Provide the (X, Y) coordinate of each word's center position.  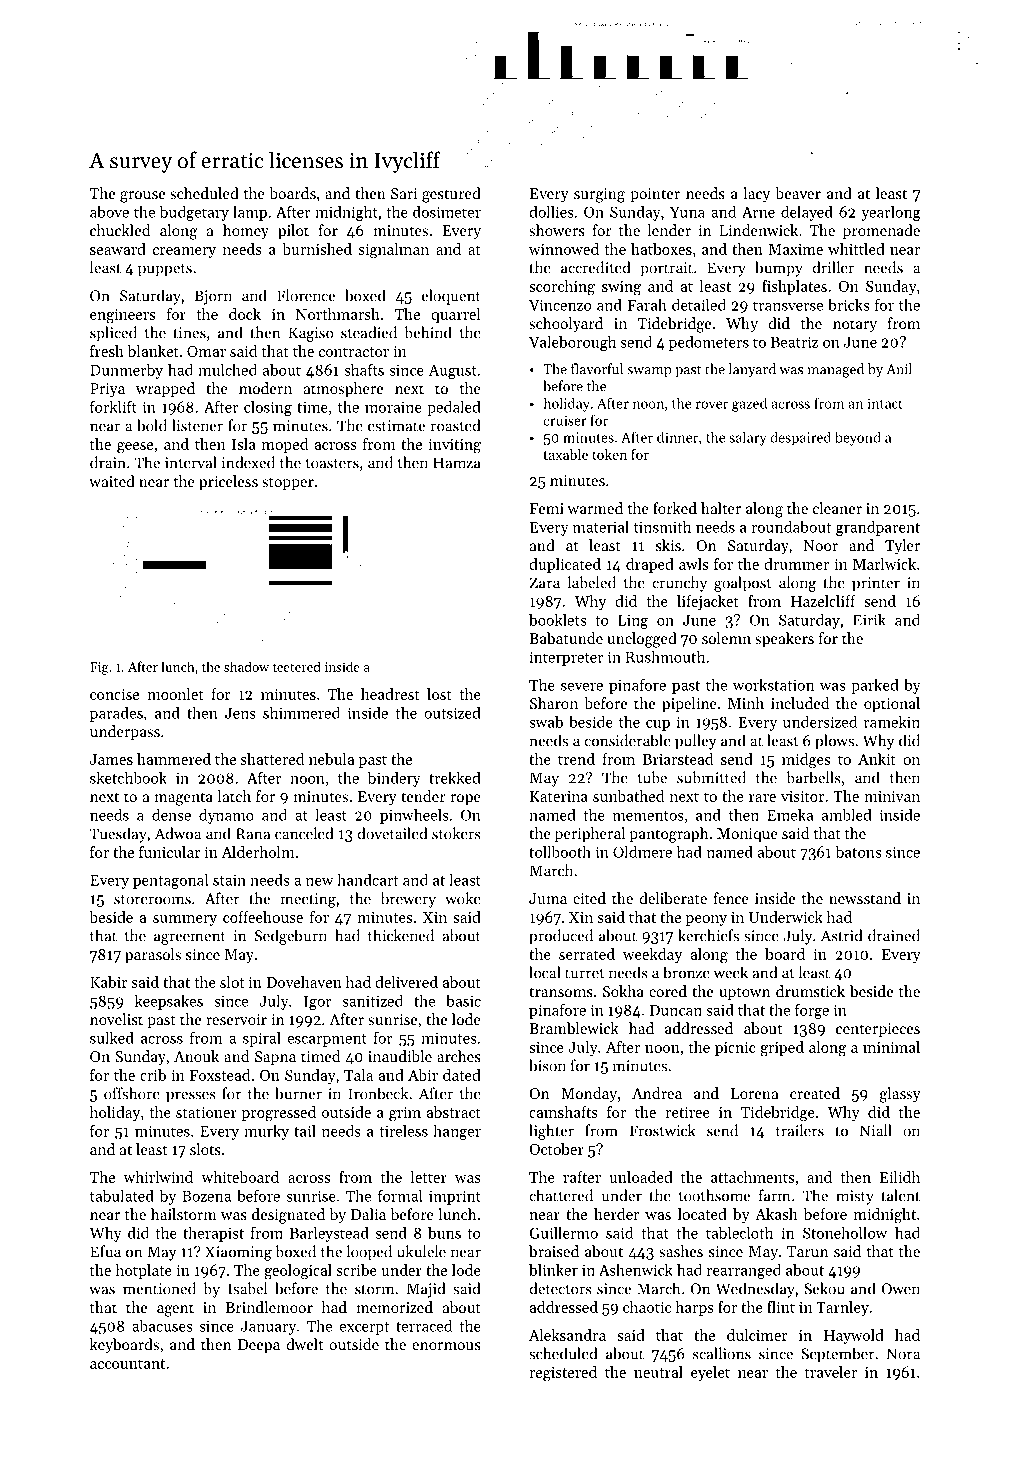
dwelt (304, 1344)
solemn (726, 638)
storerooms (152, 900)
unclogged (642, 640)
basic (463, 1001)
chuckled (120, 230)
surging (599, 195)
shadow (246, 666)
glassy (900, 1095)
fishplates (794, 287)
